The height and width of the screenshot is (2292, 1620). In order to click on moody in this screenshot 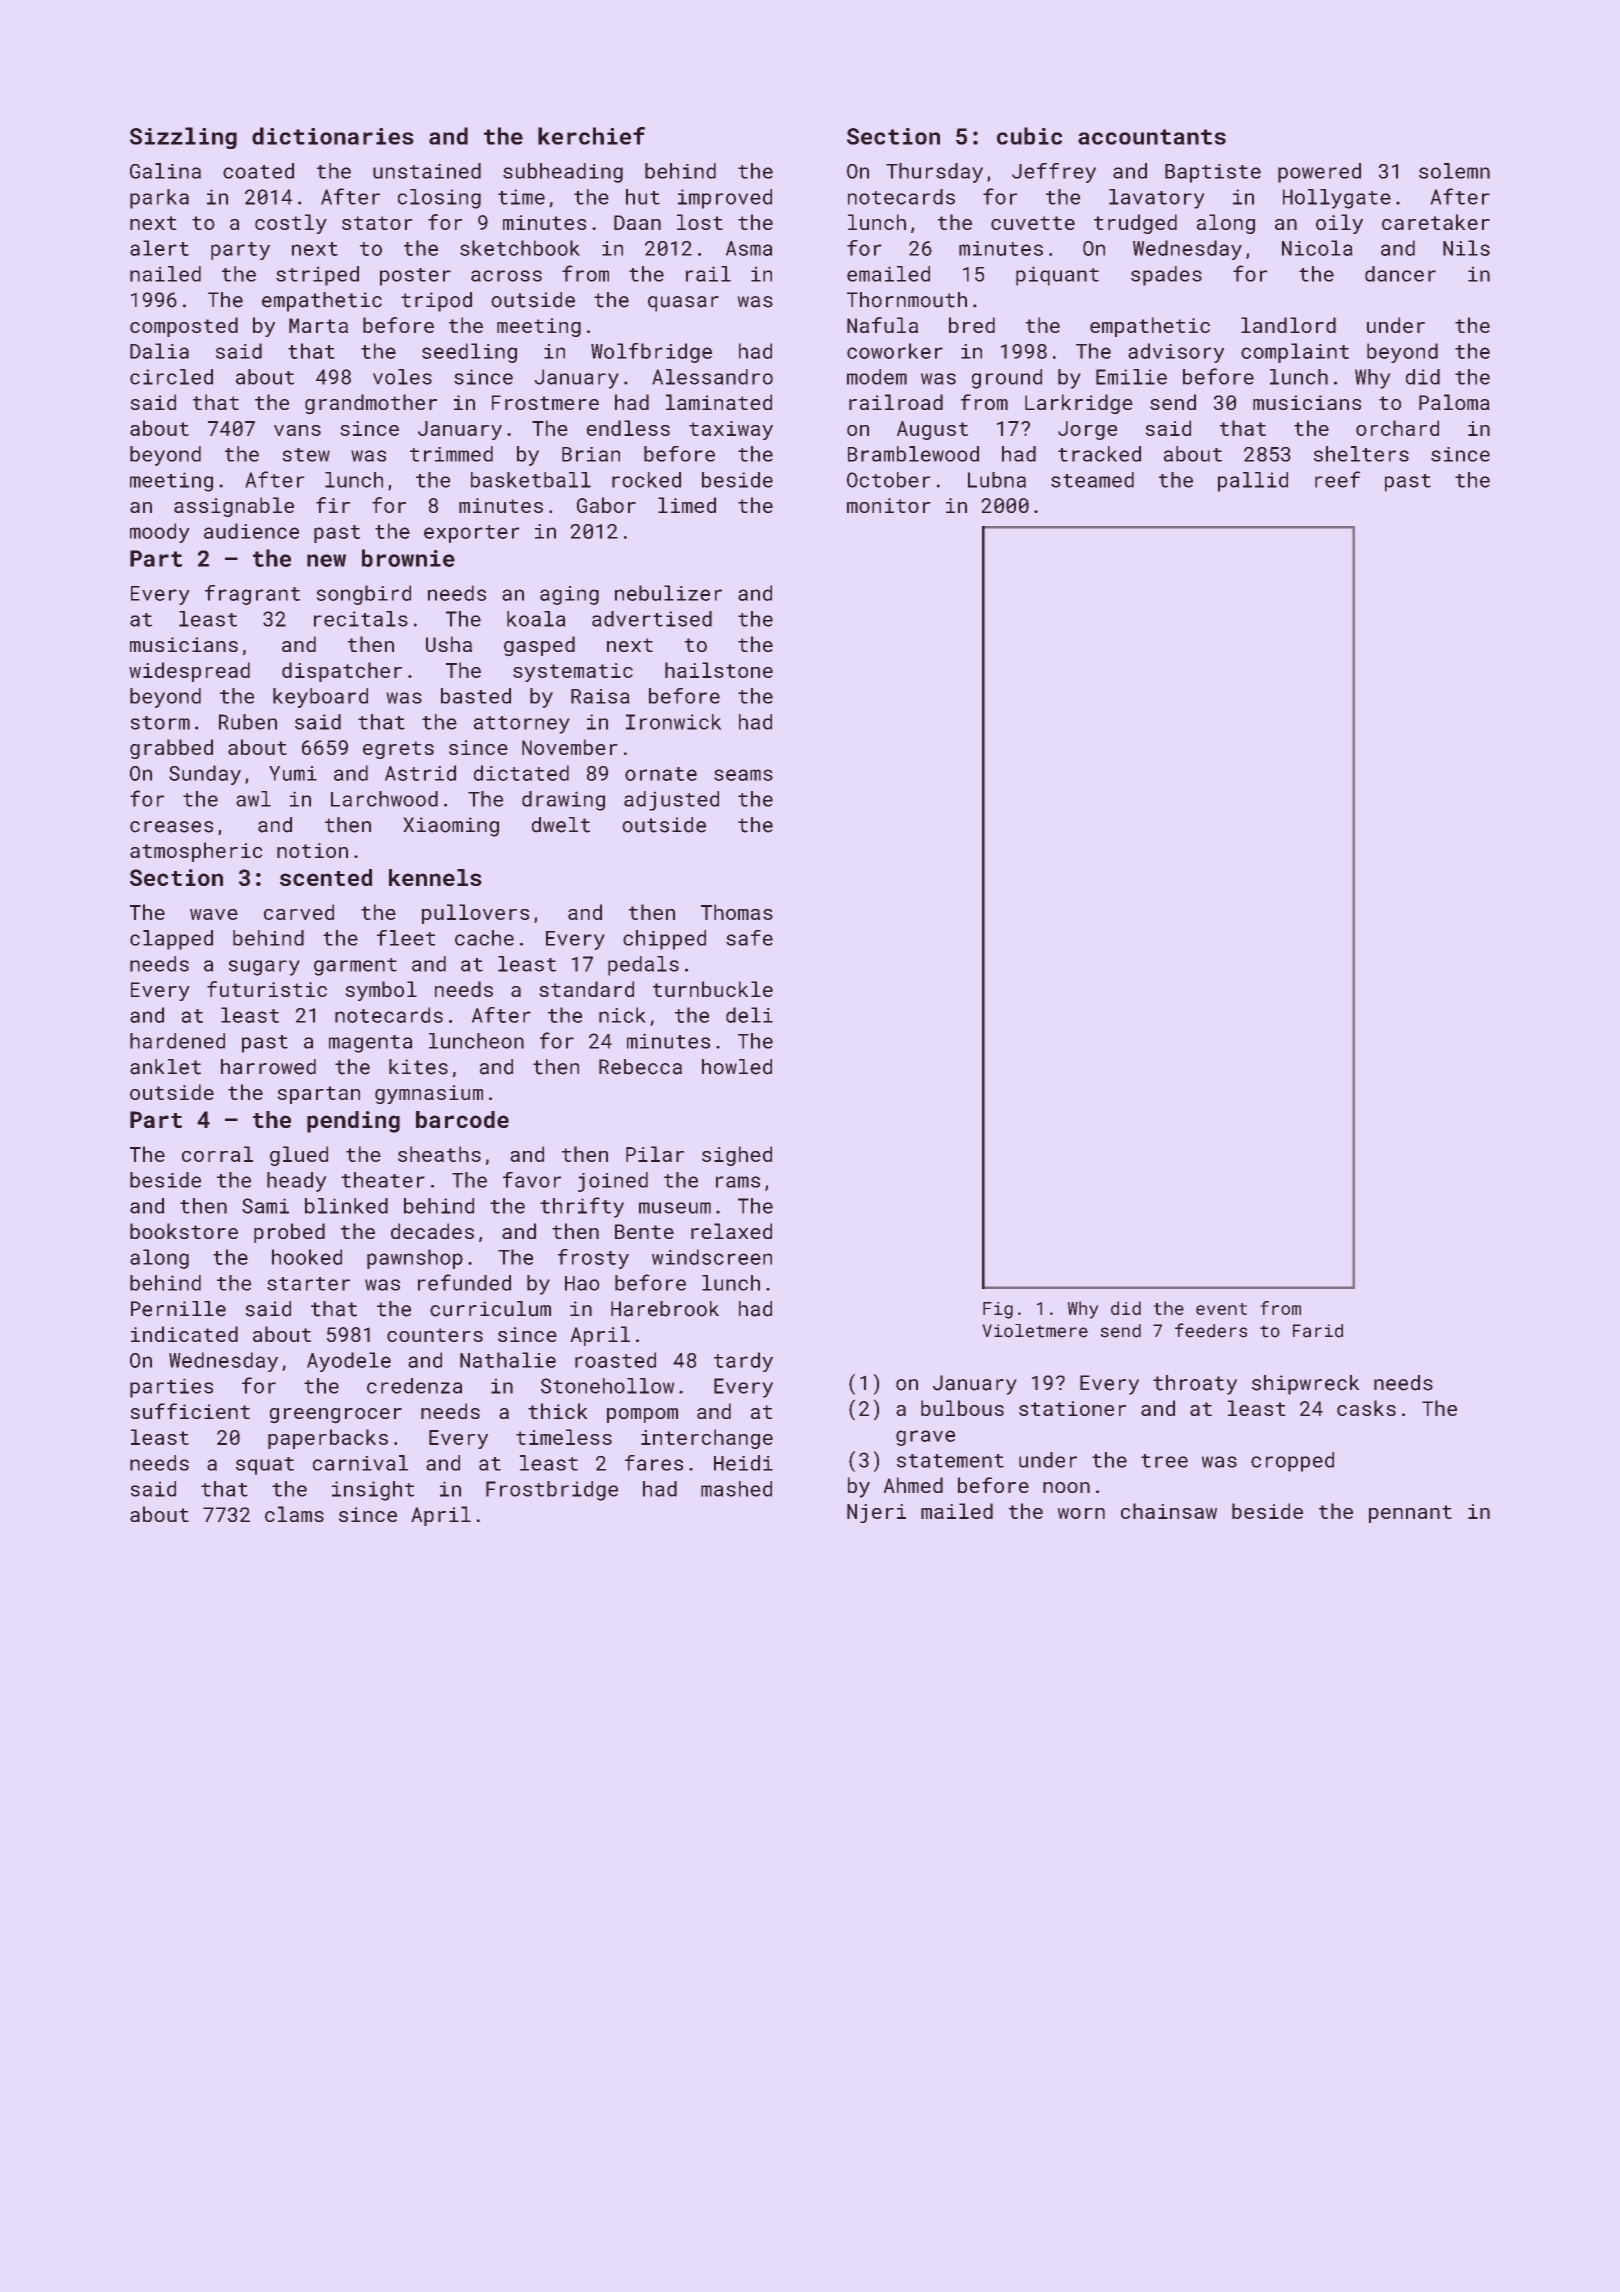, I will do `click(160, 533)`.
